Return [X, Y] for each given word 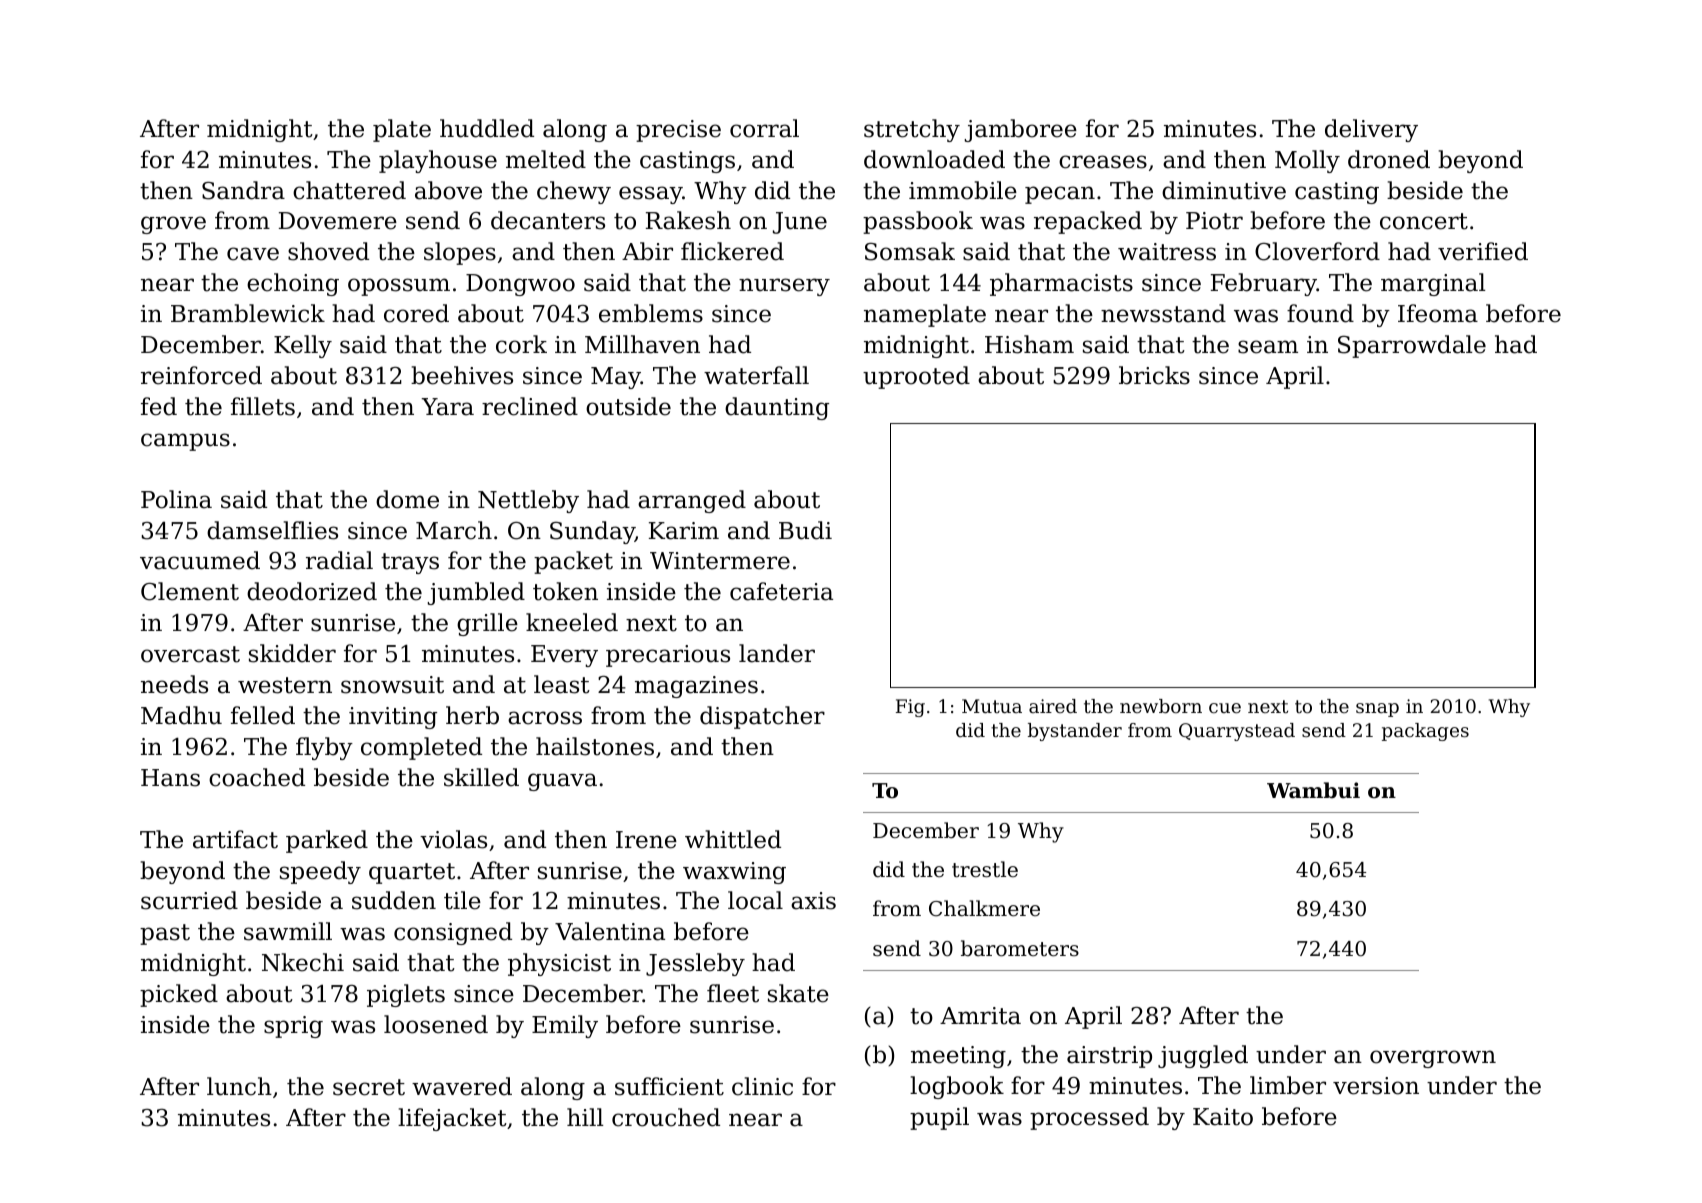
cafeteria [781, 591]
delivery [1371, 130]
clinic [762, 1086]
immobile [963, 190]
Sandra [243, 190]
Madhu [181, 715]
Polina [176, 499]
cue [1225, 708]
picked [179, 995]
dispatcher [762, 717]
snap [1377, 710]
